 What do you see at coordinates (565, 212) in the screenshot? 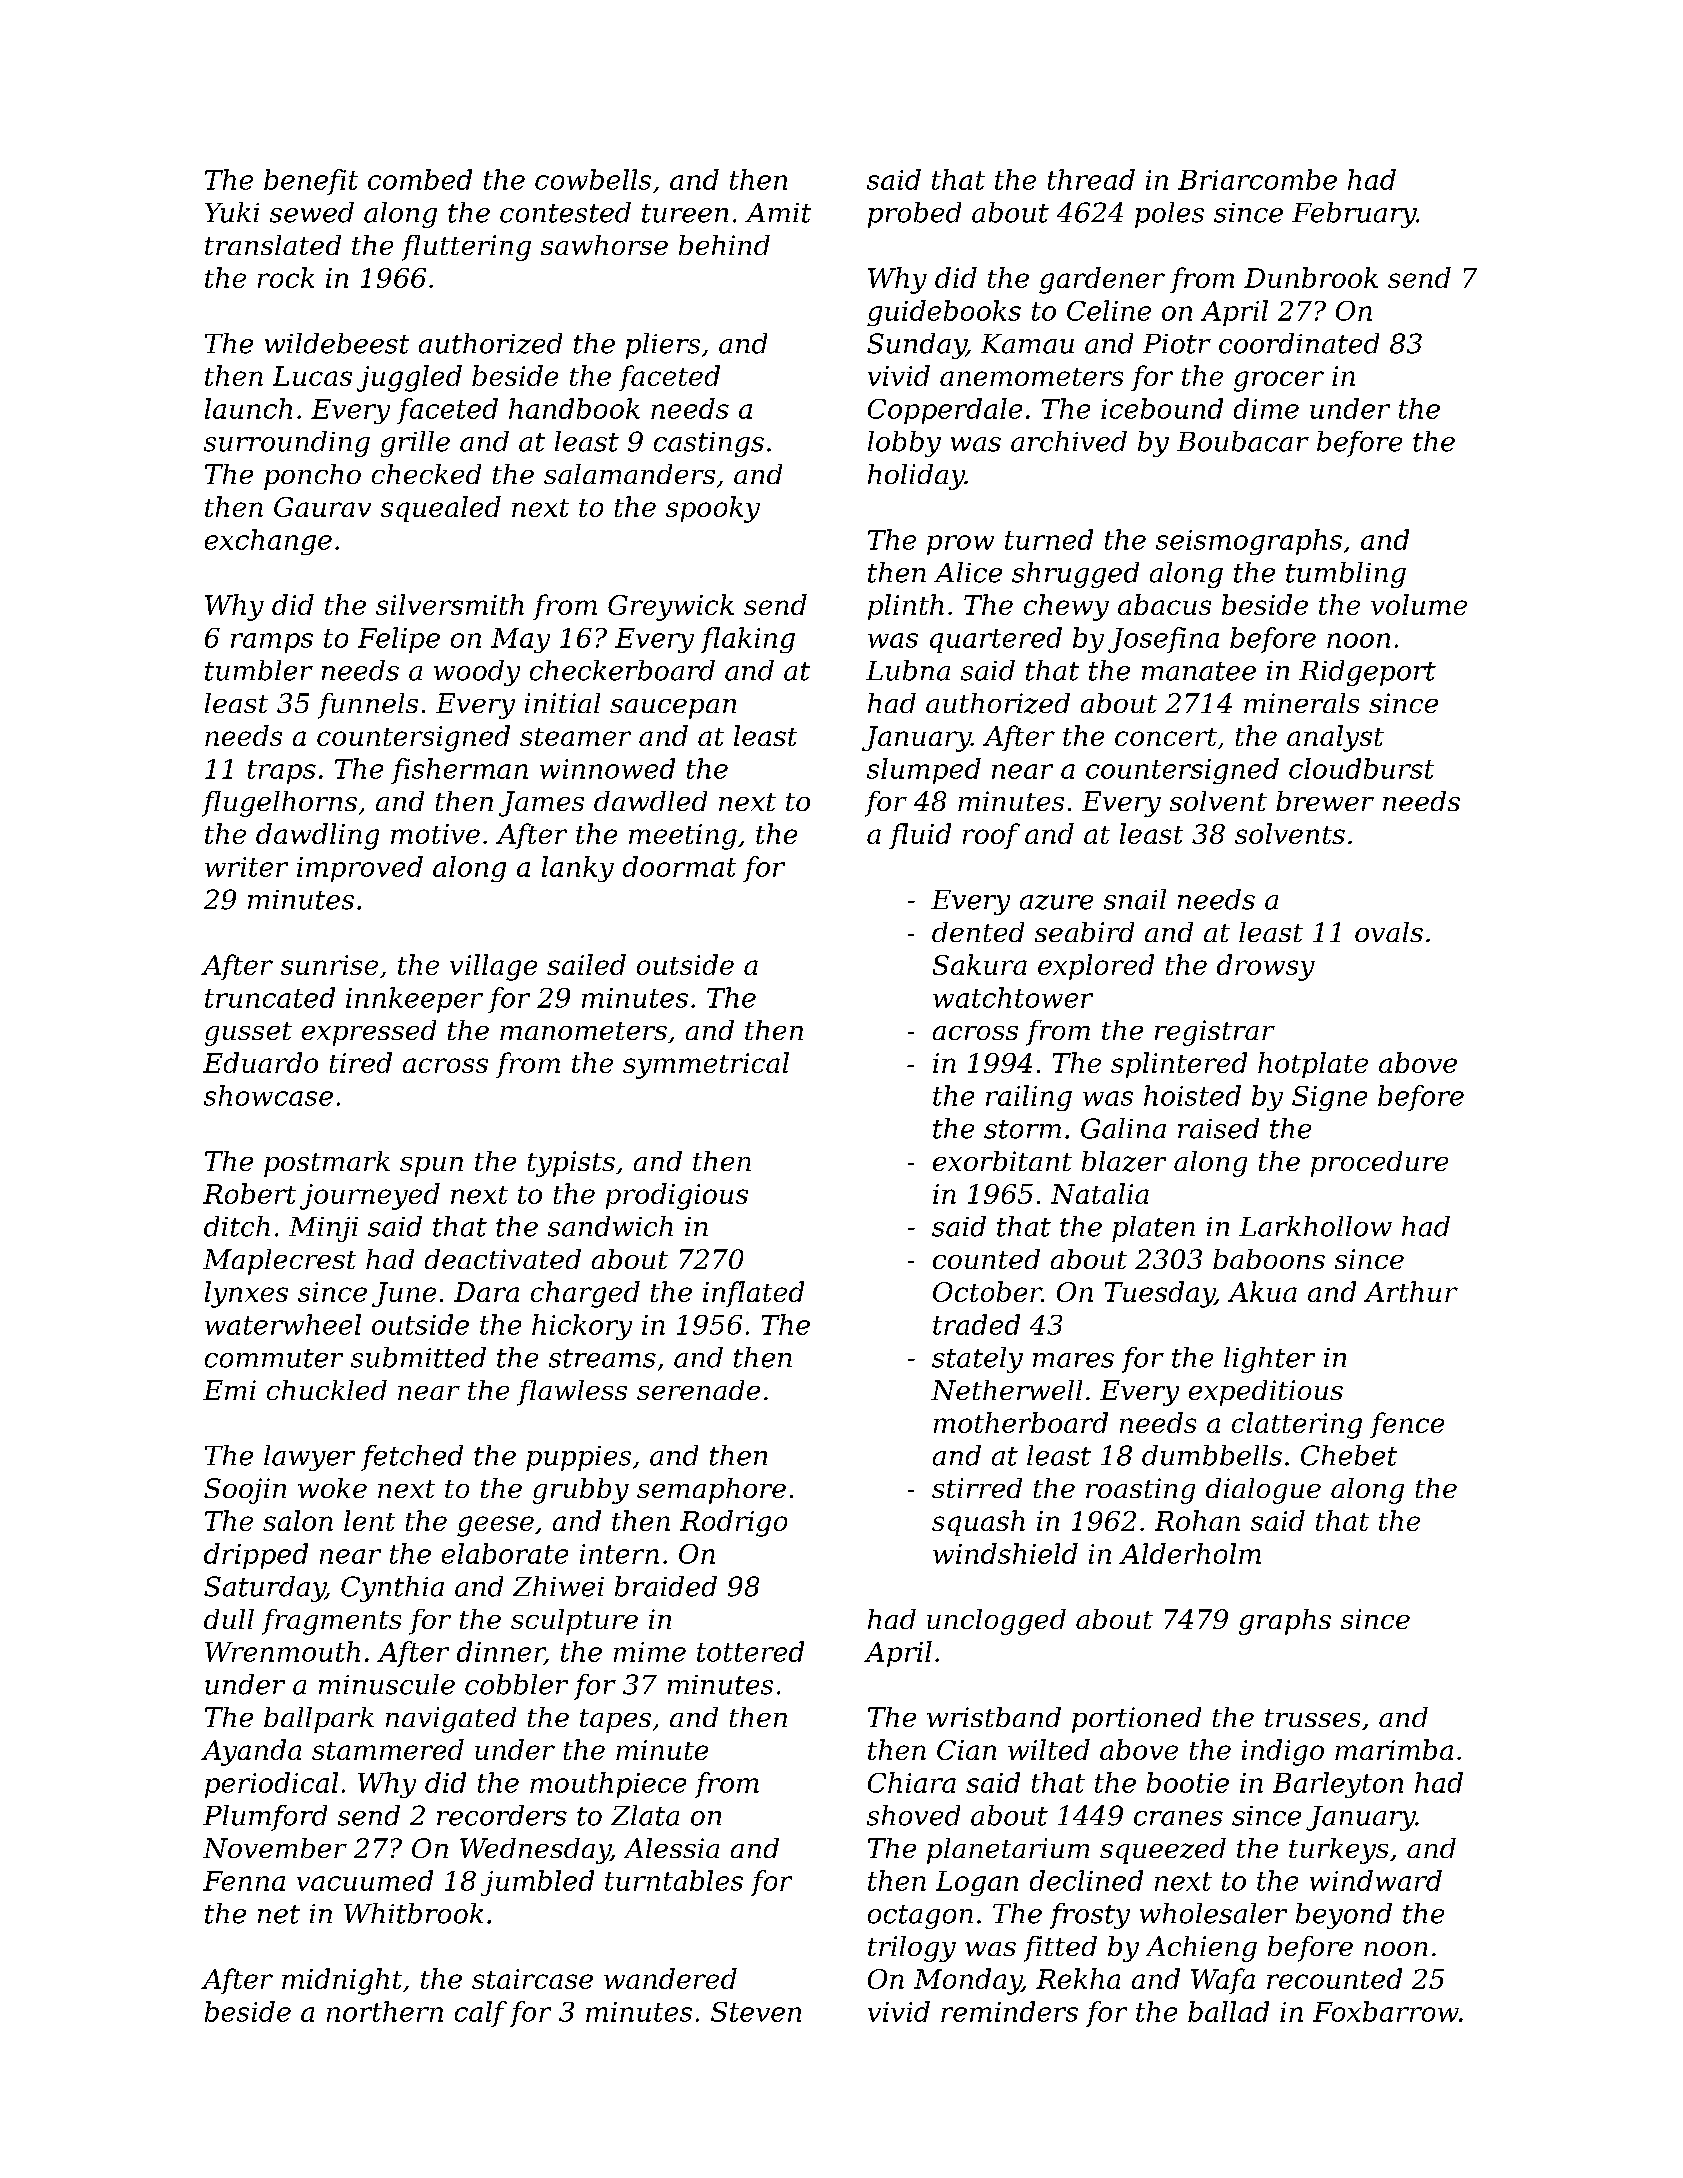
I see `contested` at bounding box center [565, 212].
